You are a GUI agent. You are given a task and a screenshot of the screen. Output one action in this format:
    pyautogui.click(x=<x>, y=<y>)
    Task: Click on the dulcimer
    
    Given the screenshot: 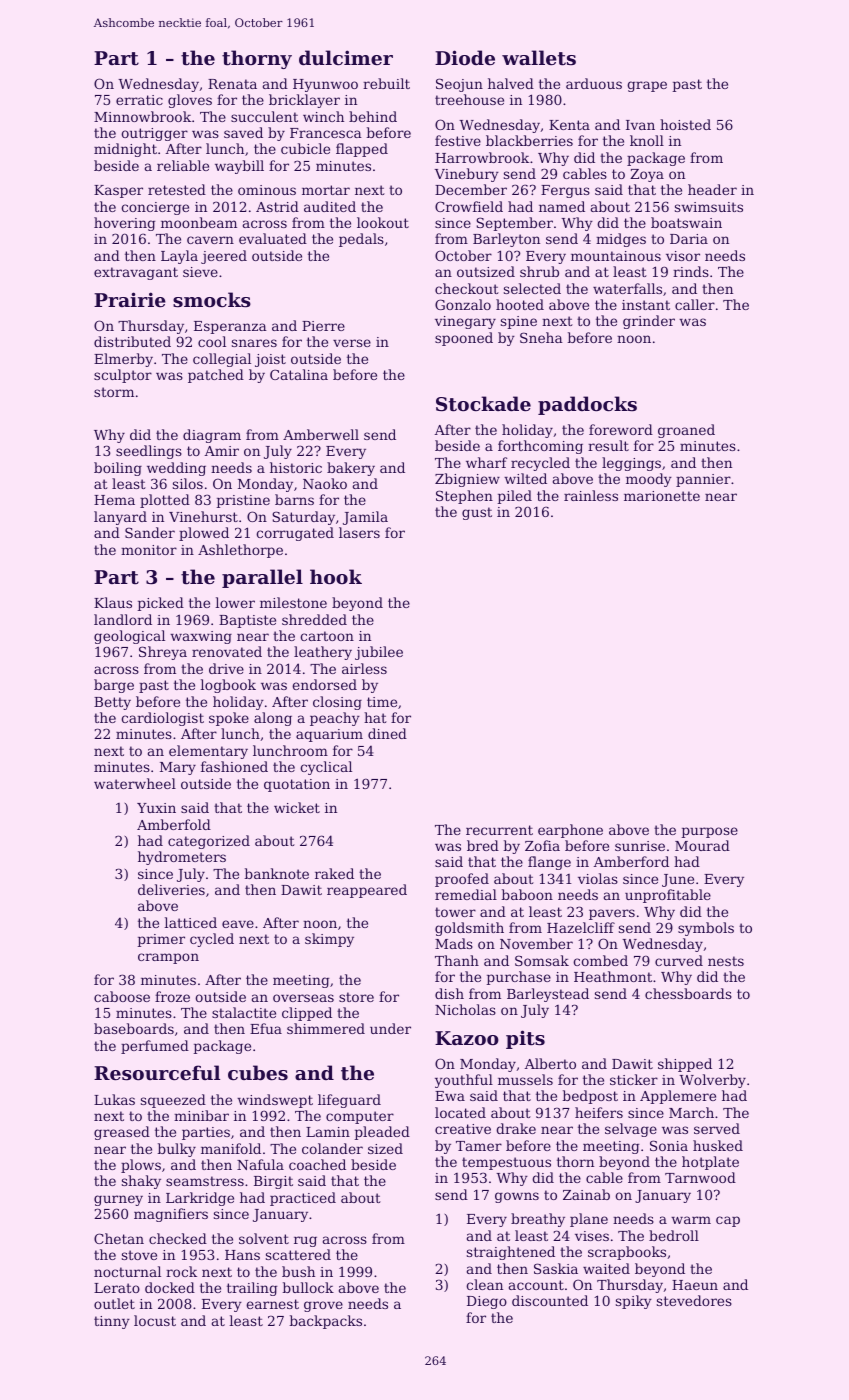 What is the action you would take?
    pyautogui.click(x=346, y=57)
